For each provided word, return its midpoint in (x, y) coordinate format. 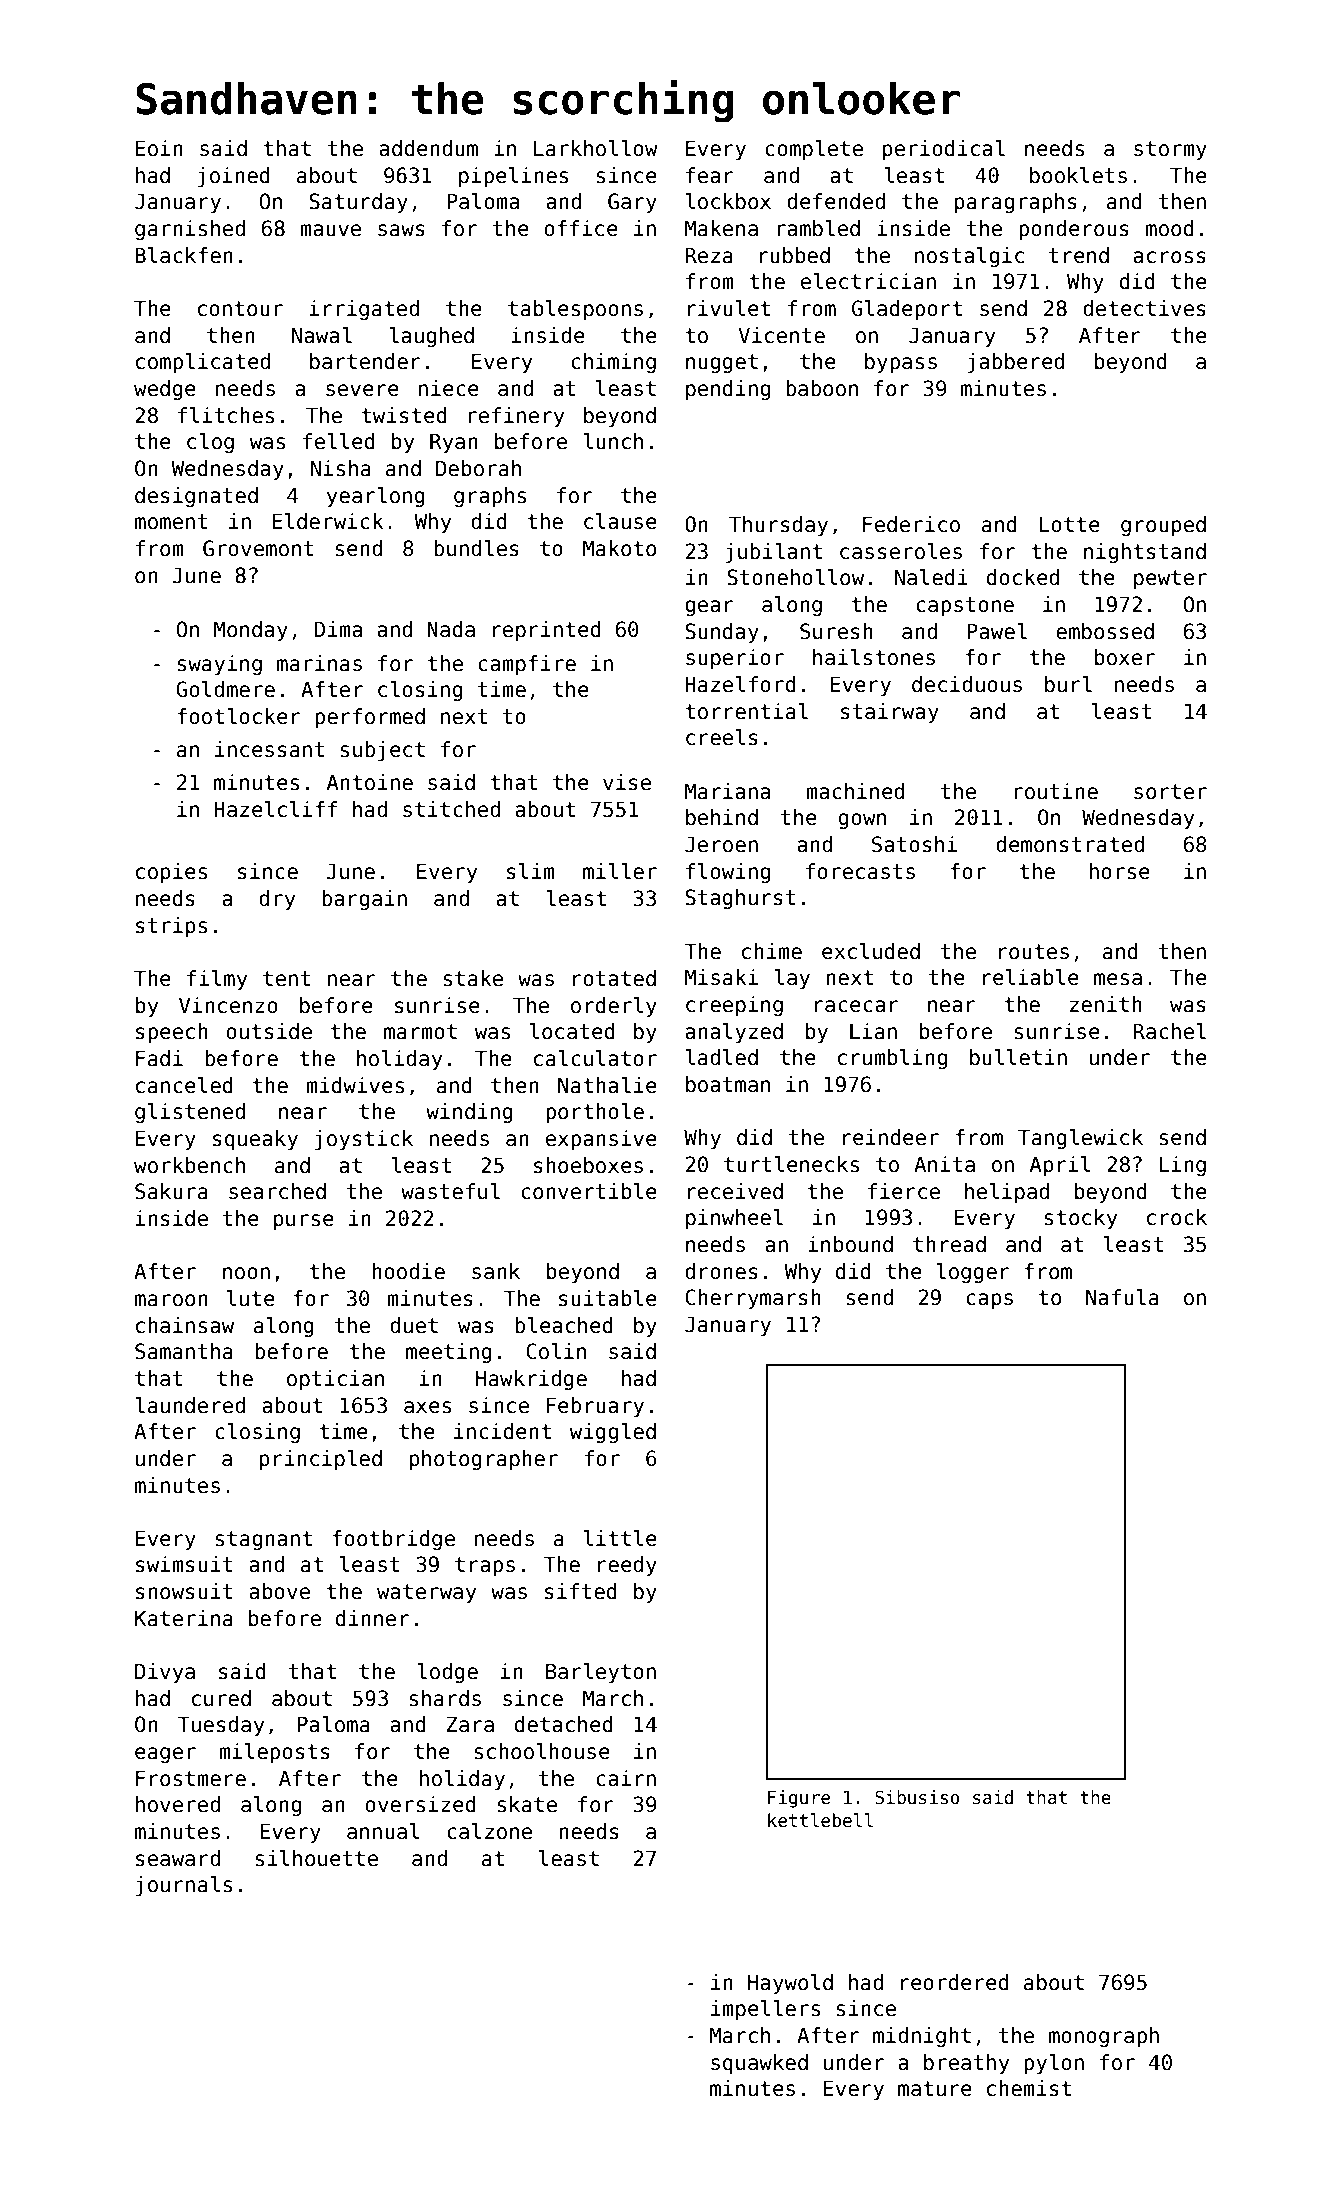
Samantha (184, 1351)
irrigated (364, 310)
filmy (217, 980)
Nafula (1122, 1297)
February (595, 1407)
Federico (911, 524)
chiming (613, 363)
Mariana (727, 791)
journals (184, 1886)
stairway (890, 713)
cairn (626, 1778)
